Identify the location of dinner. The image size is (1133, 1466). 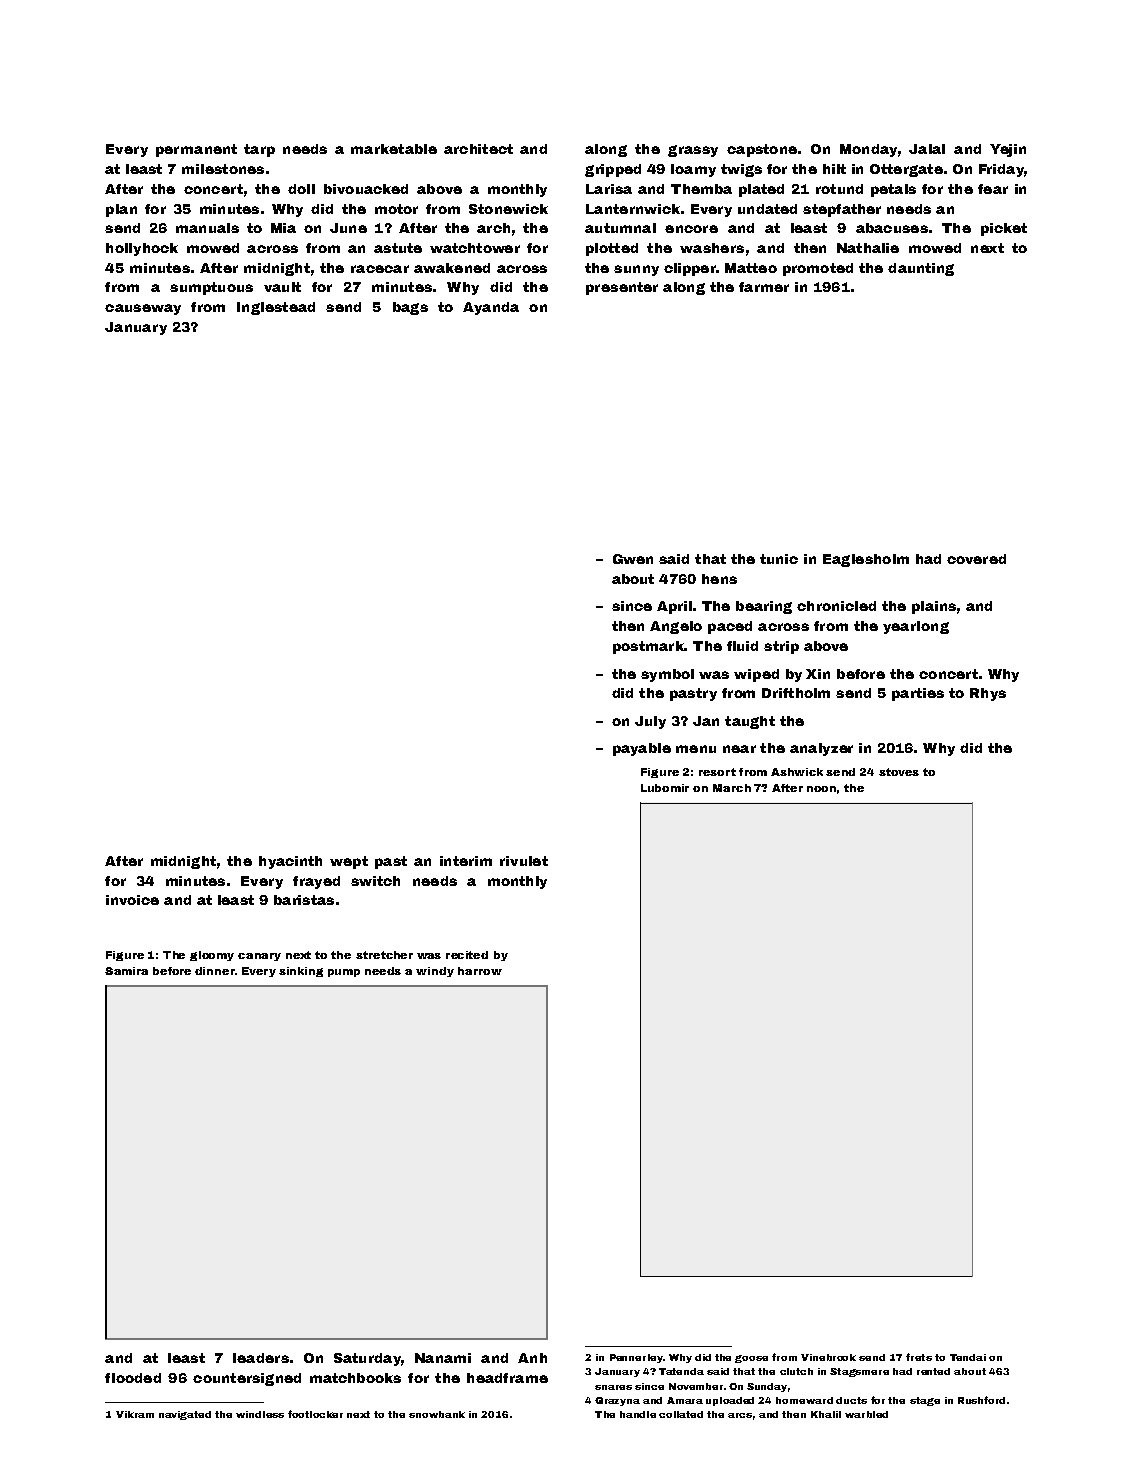
(214, 971).
